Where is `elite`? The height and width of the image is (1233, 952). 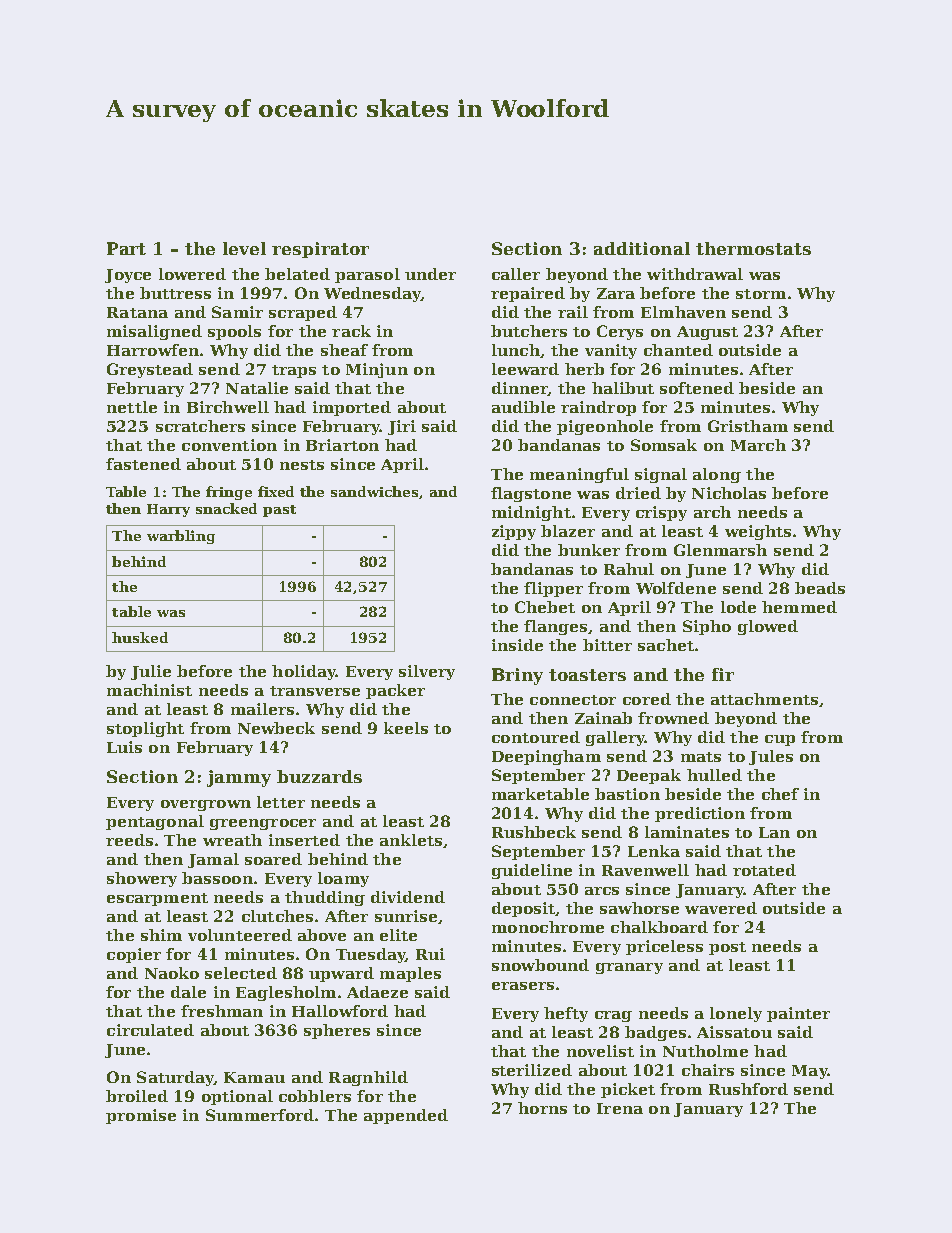 elite is located at coordinates (398, 935).
